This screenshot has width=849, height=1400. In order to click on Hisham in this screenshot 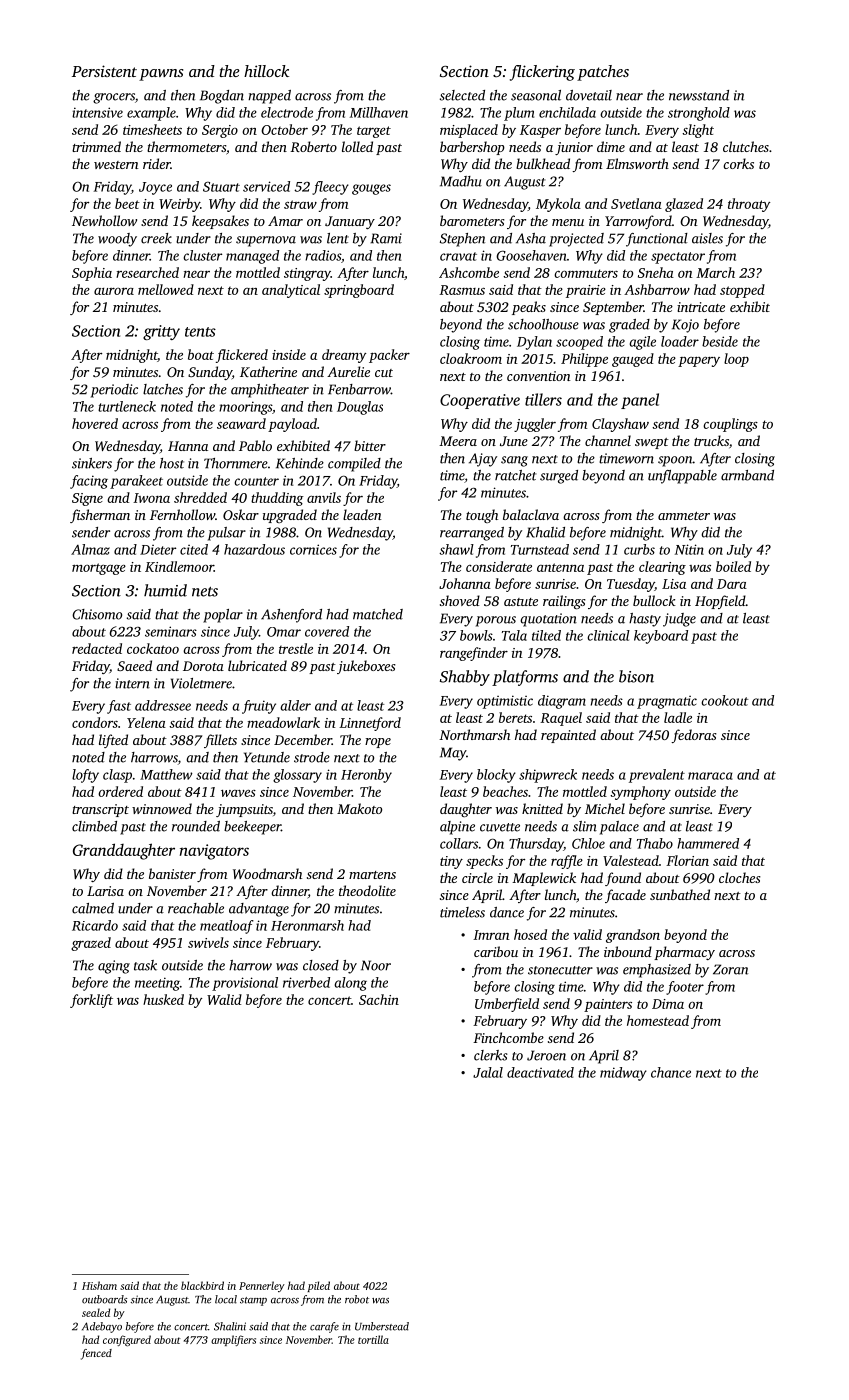, I will do `click(99, 1285)`.
